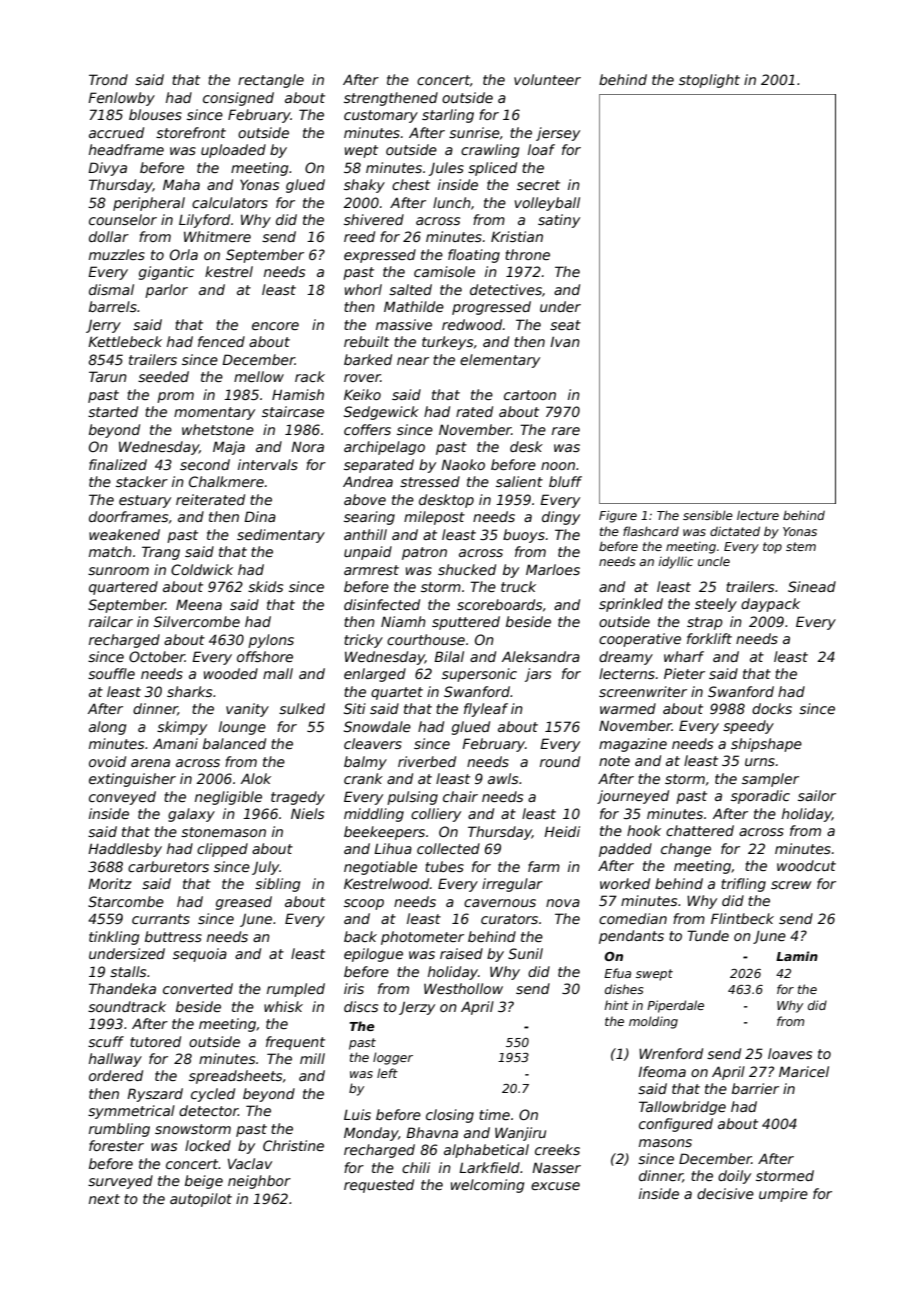  Describe the element at coordinates (205, 464) in the screenshot. I see `second` at that location.
